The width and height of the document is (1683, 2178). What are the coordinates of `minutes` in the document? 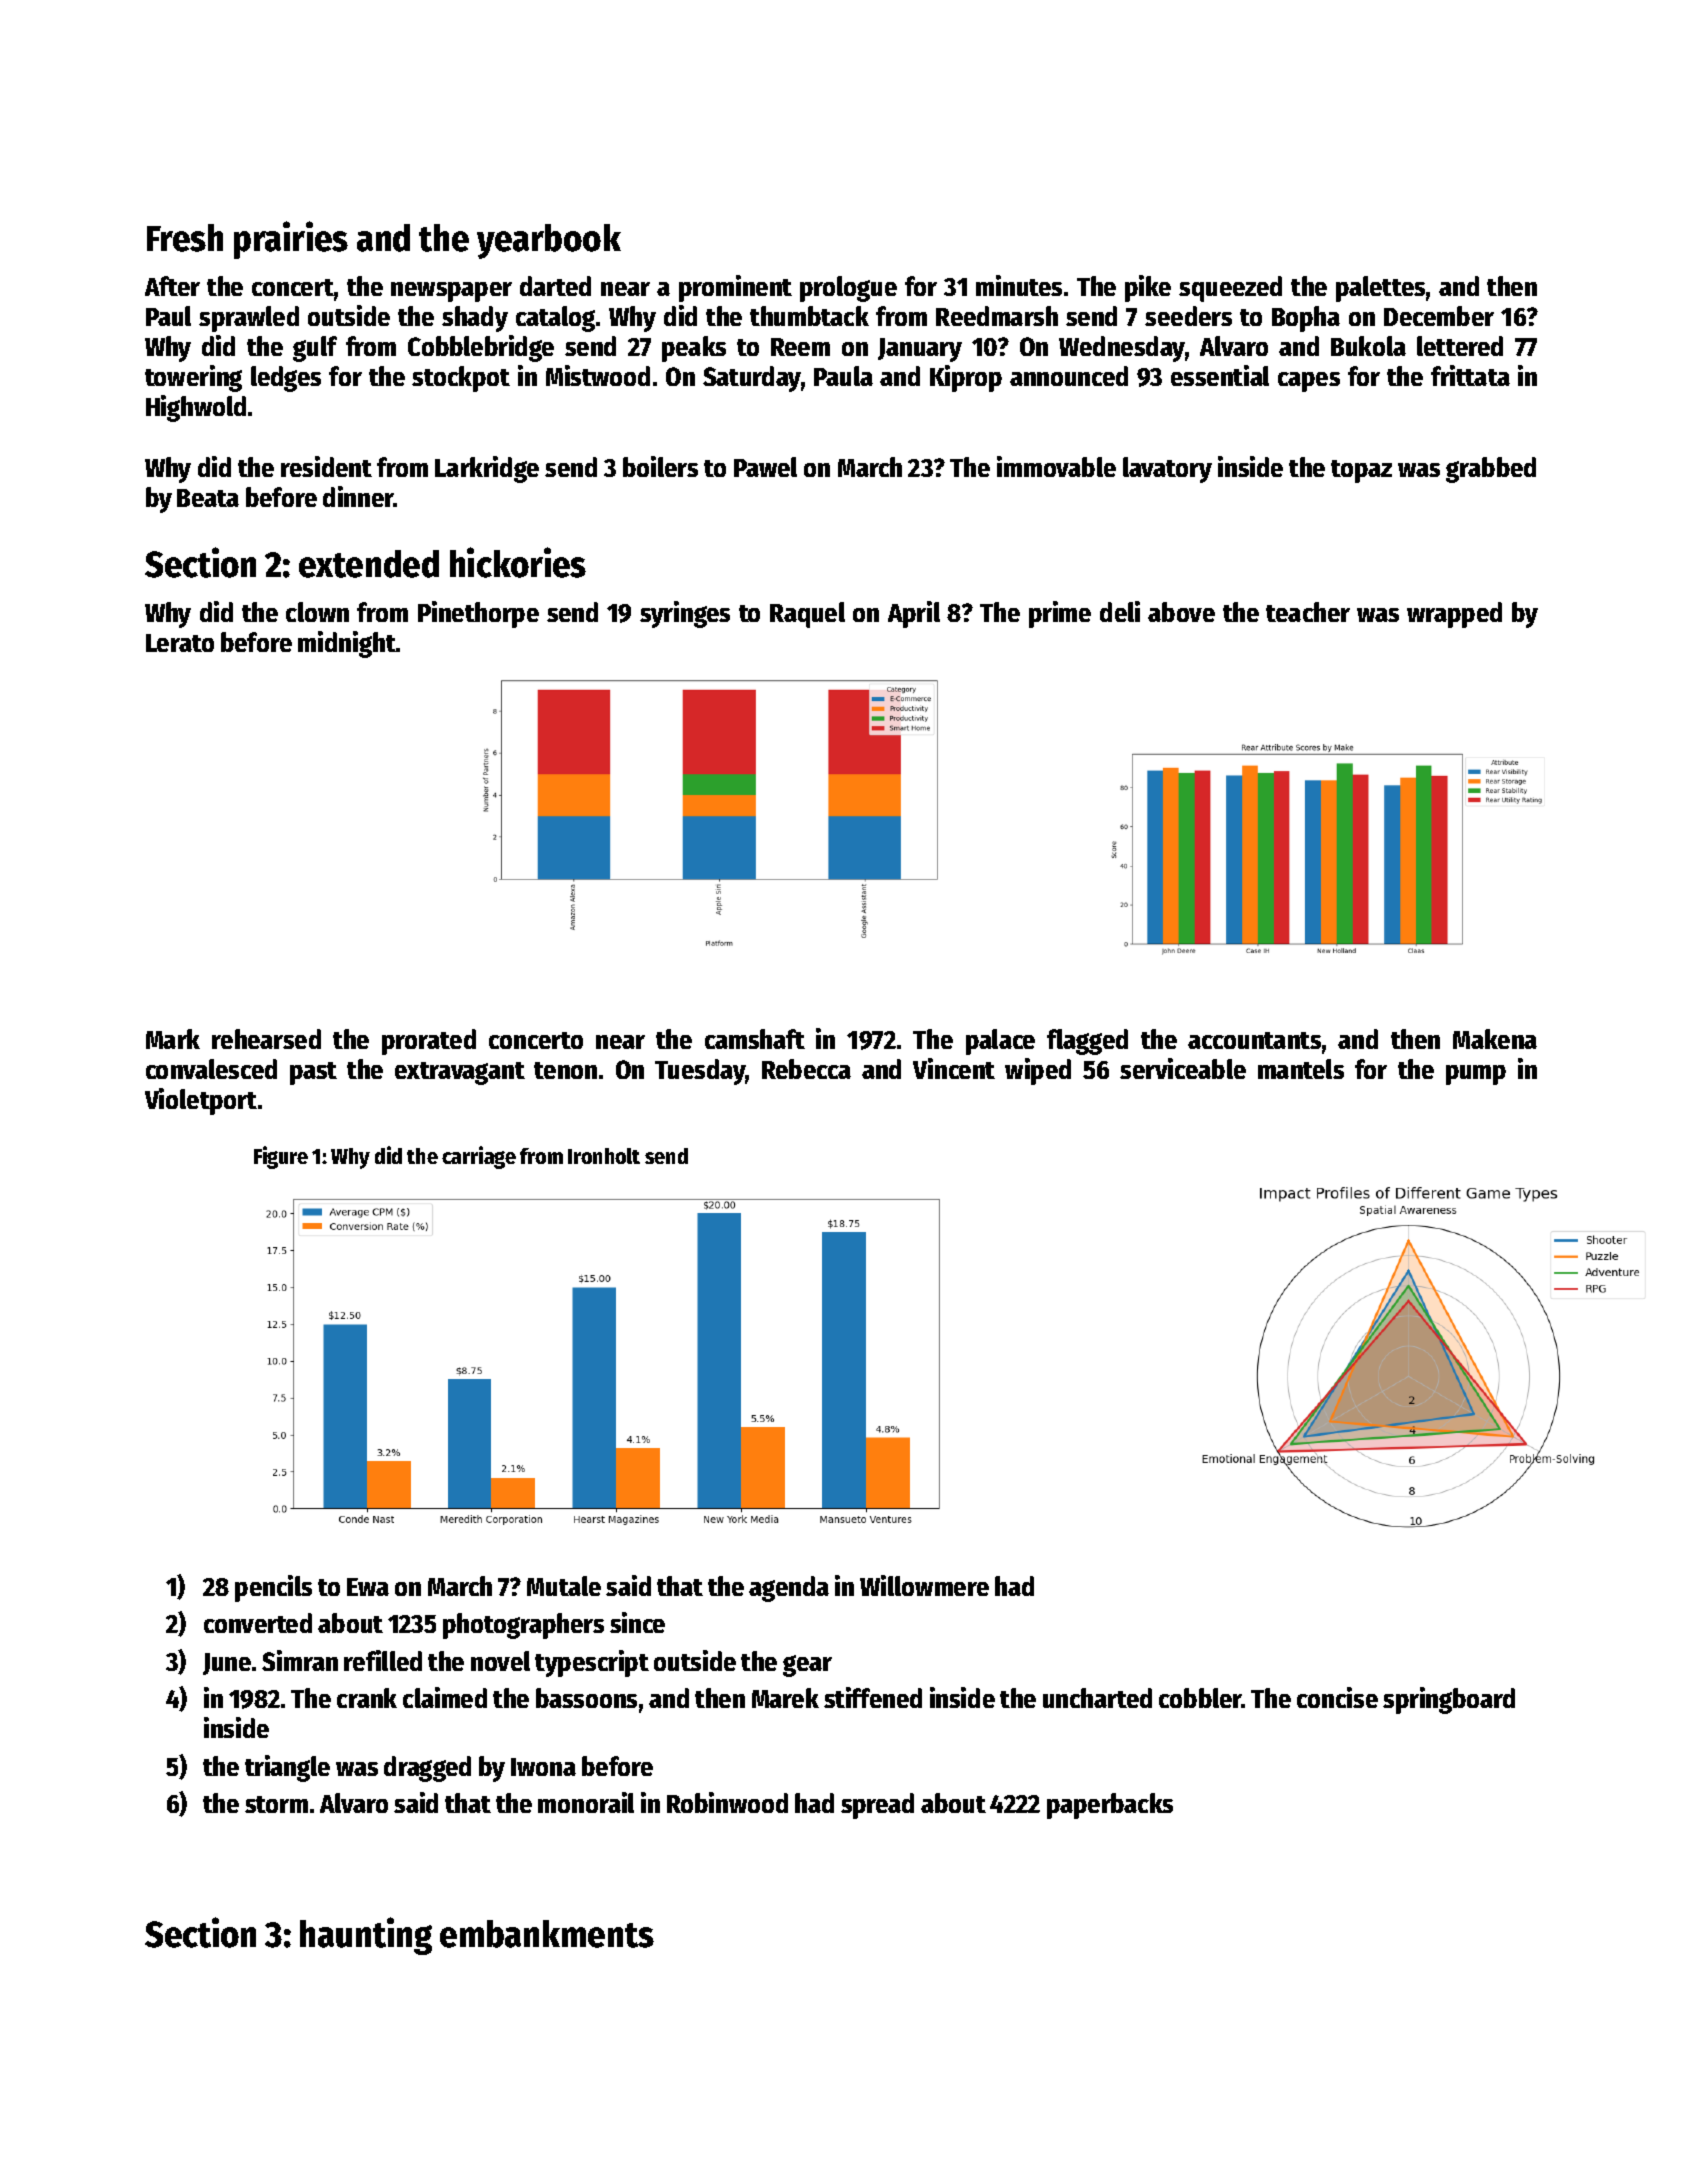 It's located at (1019, 285).
